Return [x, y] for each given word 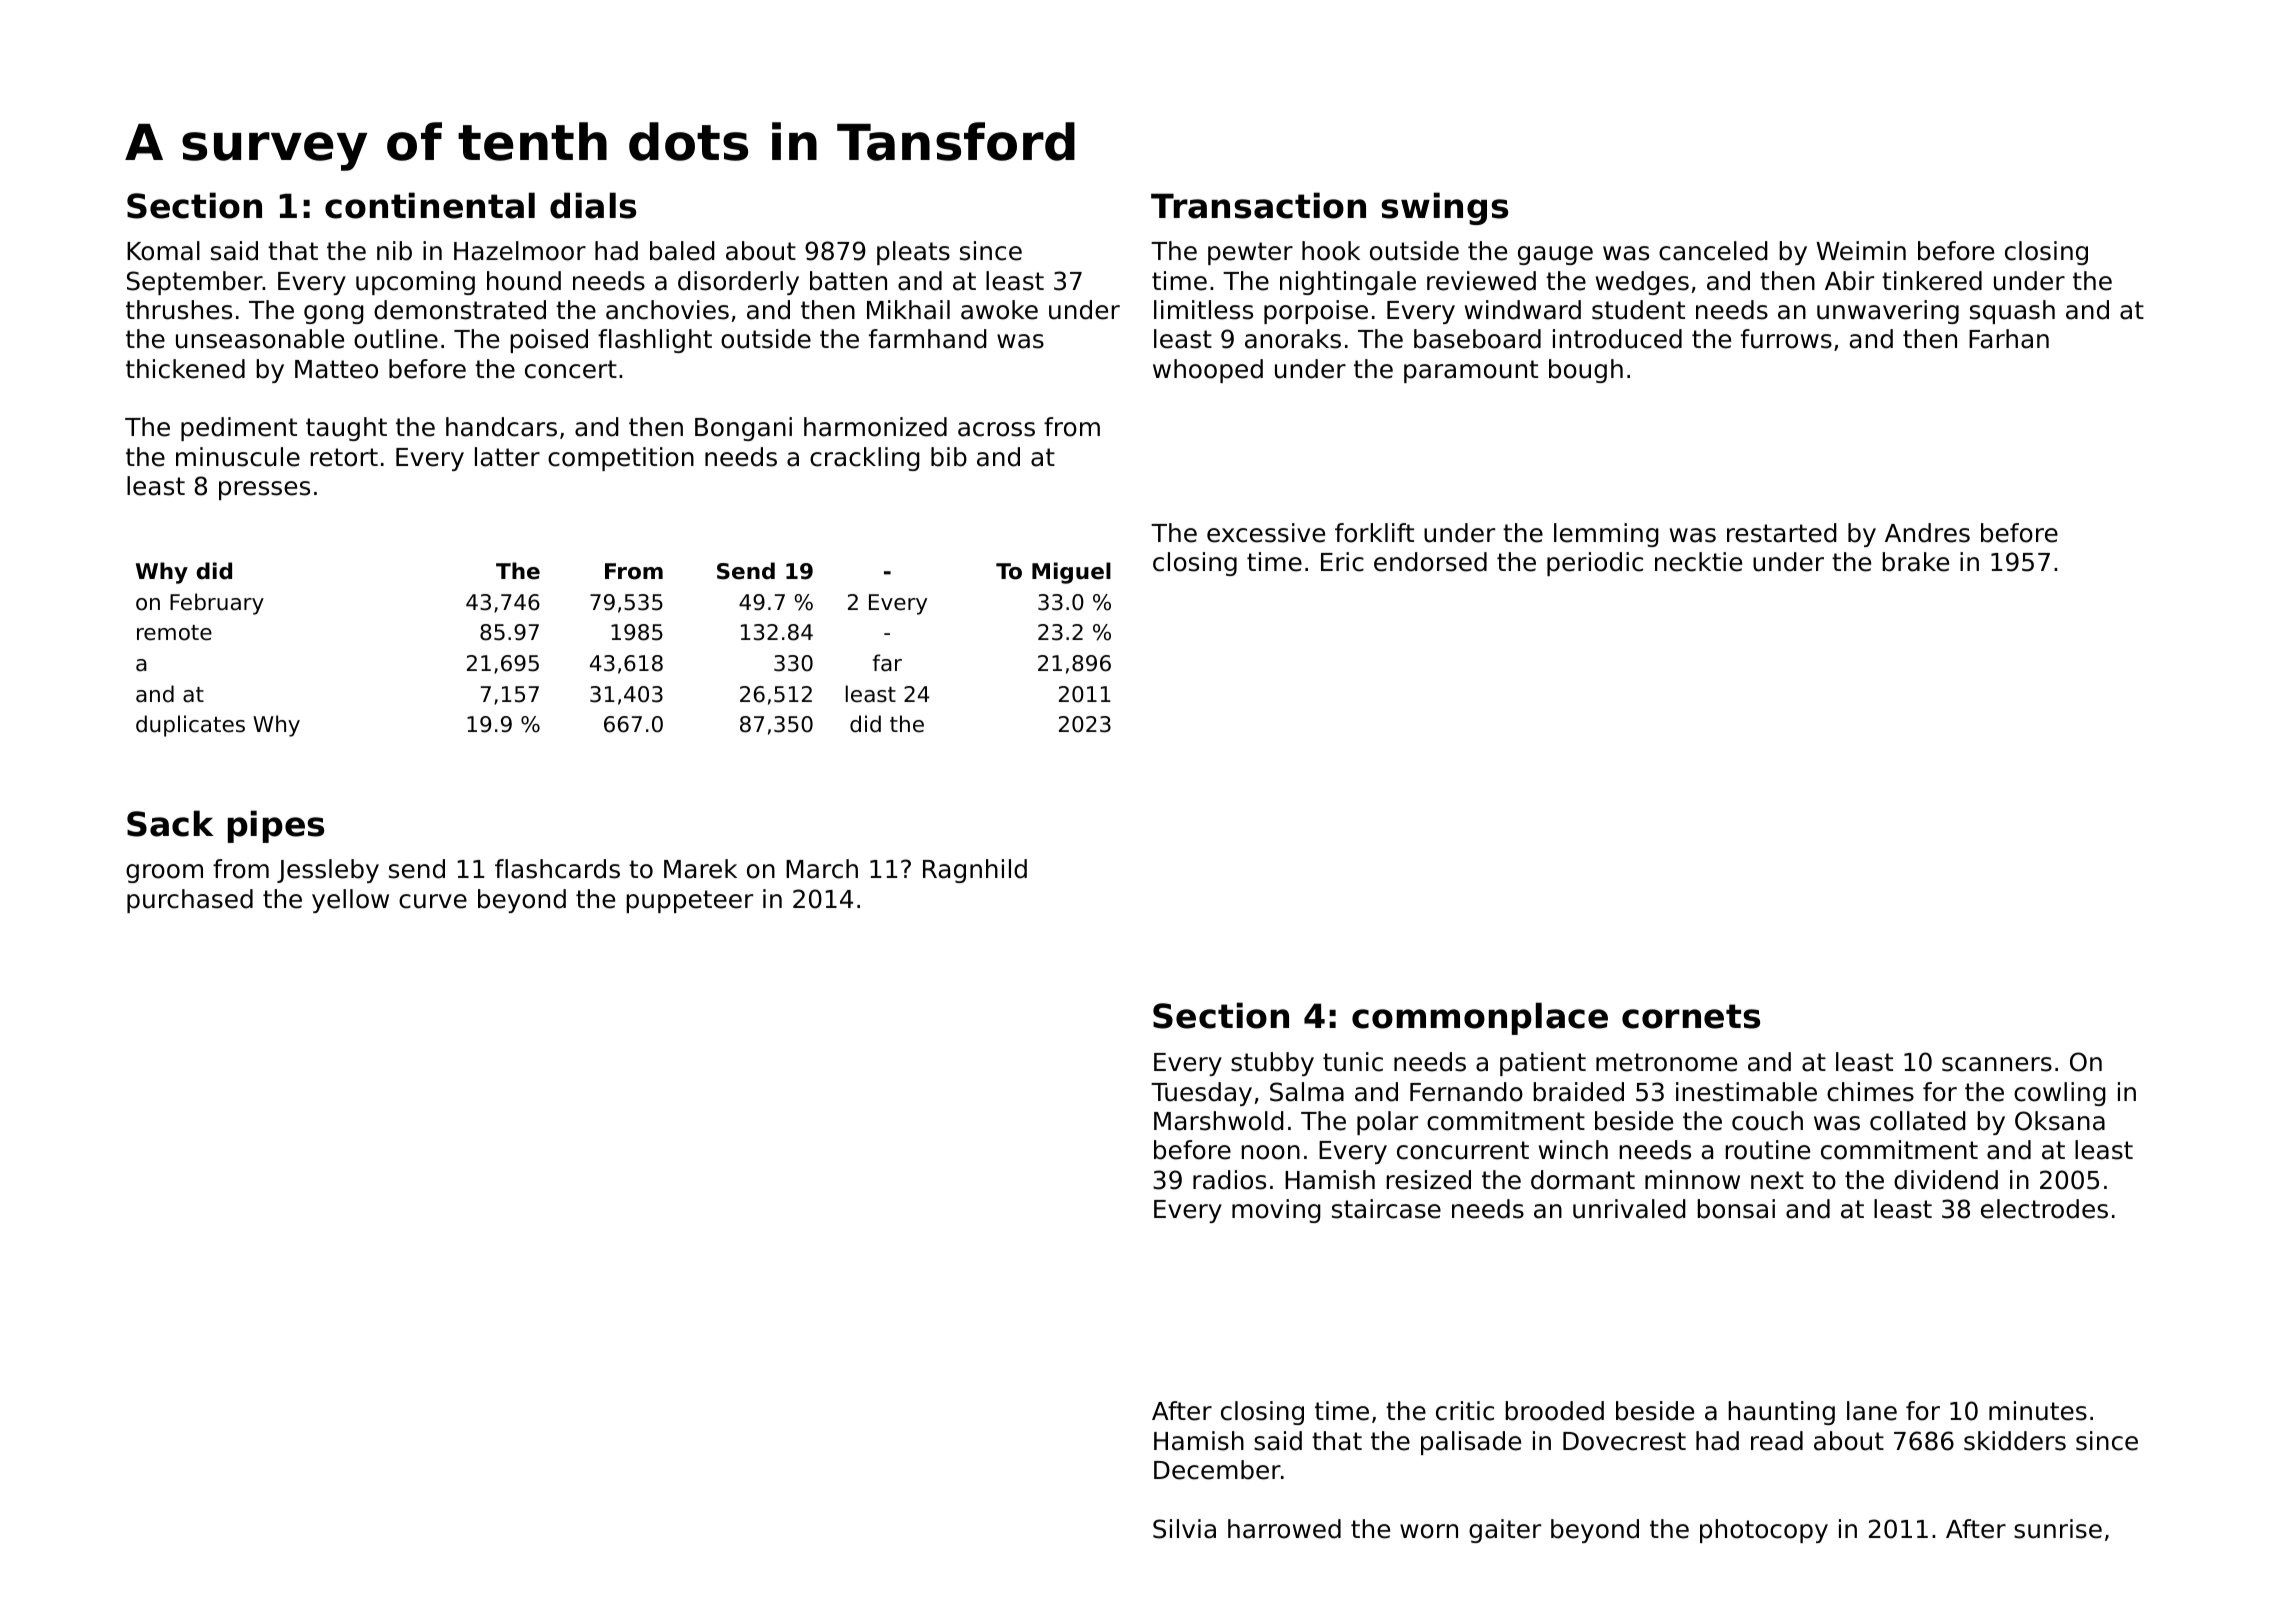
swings [1445, 208]
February [217, 604]
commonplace [1480, 1018]
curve [433, 901]
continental [430, 205]
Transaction [1258, 205]
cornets [1691, 1016]
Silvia [1184, 1529]
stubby [1272, 1064]
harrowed [1284, 1529]
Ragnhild [975, 871]
